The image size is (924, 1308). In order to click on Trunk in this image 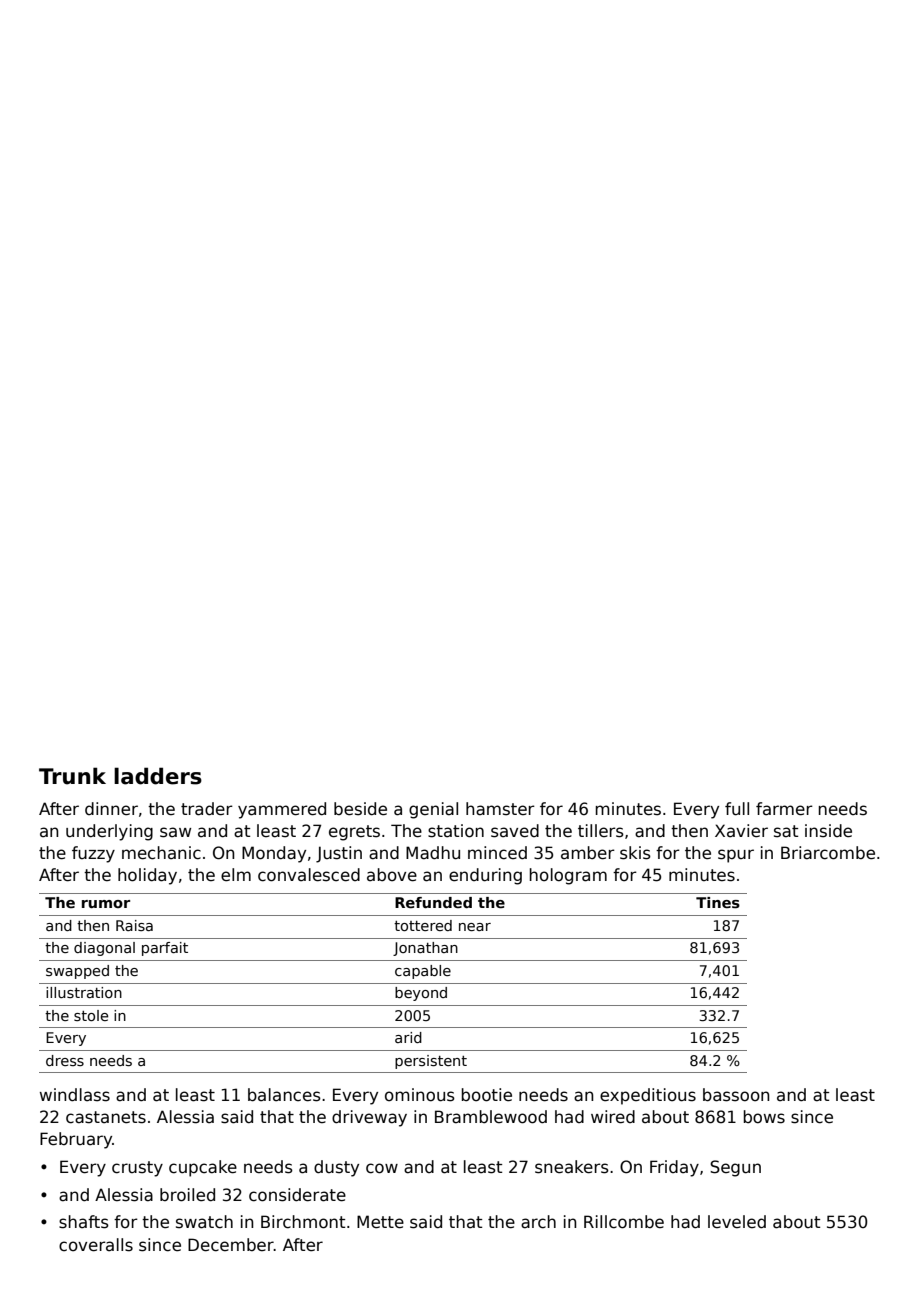, I will do `click(72, 776)`.
